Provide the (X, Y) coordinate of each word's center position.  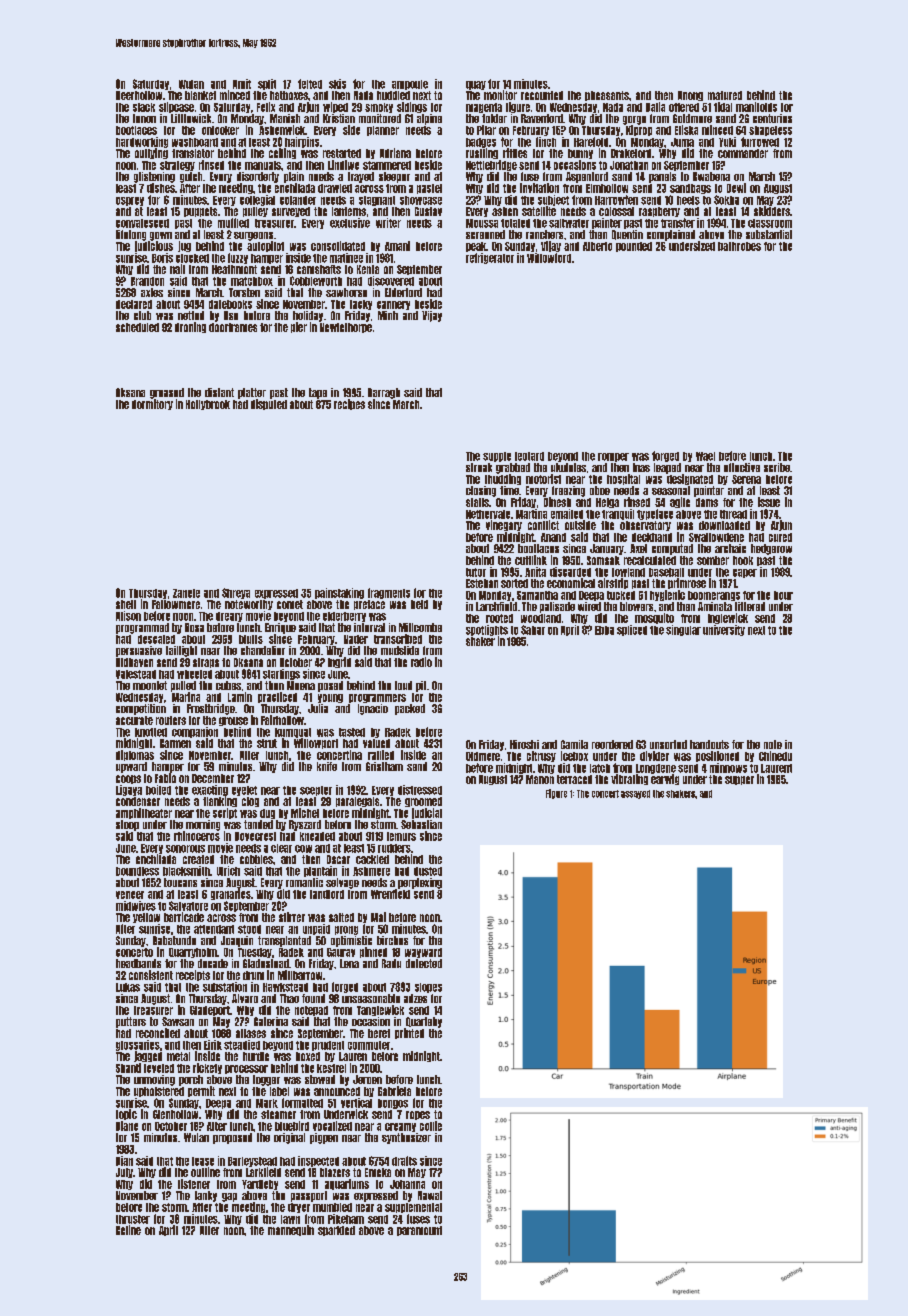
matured (725, 95)
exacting (210, 790)
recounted (542, 95)
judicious (154, 246)
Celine (128, 1230)
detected (424, 963)
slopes (428, 988)
